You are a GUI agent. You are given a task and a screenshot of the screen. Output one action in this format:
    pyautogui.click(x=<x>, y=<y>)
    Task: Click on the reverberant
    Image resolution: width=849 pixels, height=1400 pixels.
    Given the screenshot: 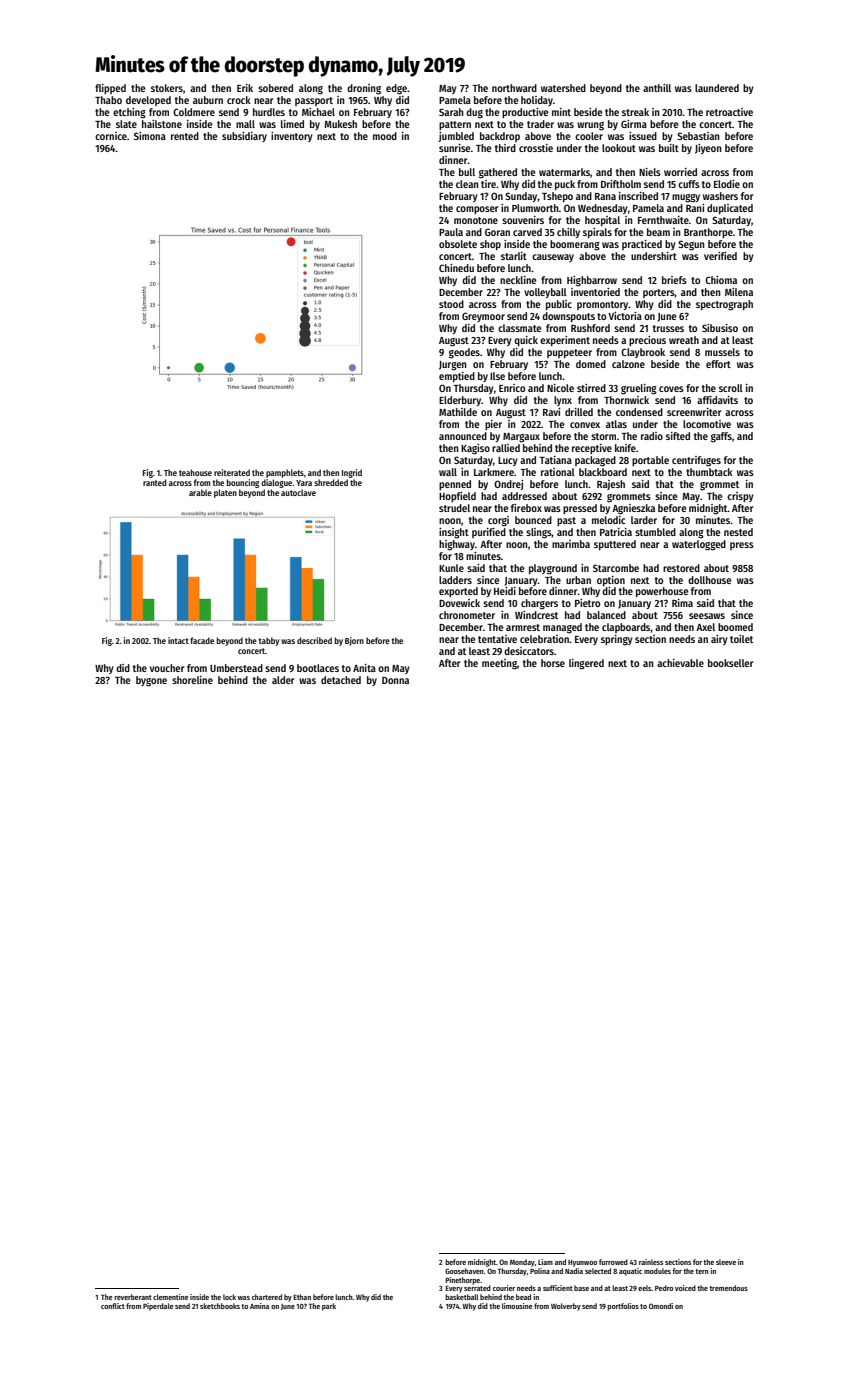 What is the action you would take?
    pyautogui.click(x=133, y=1297)
